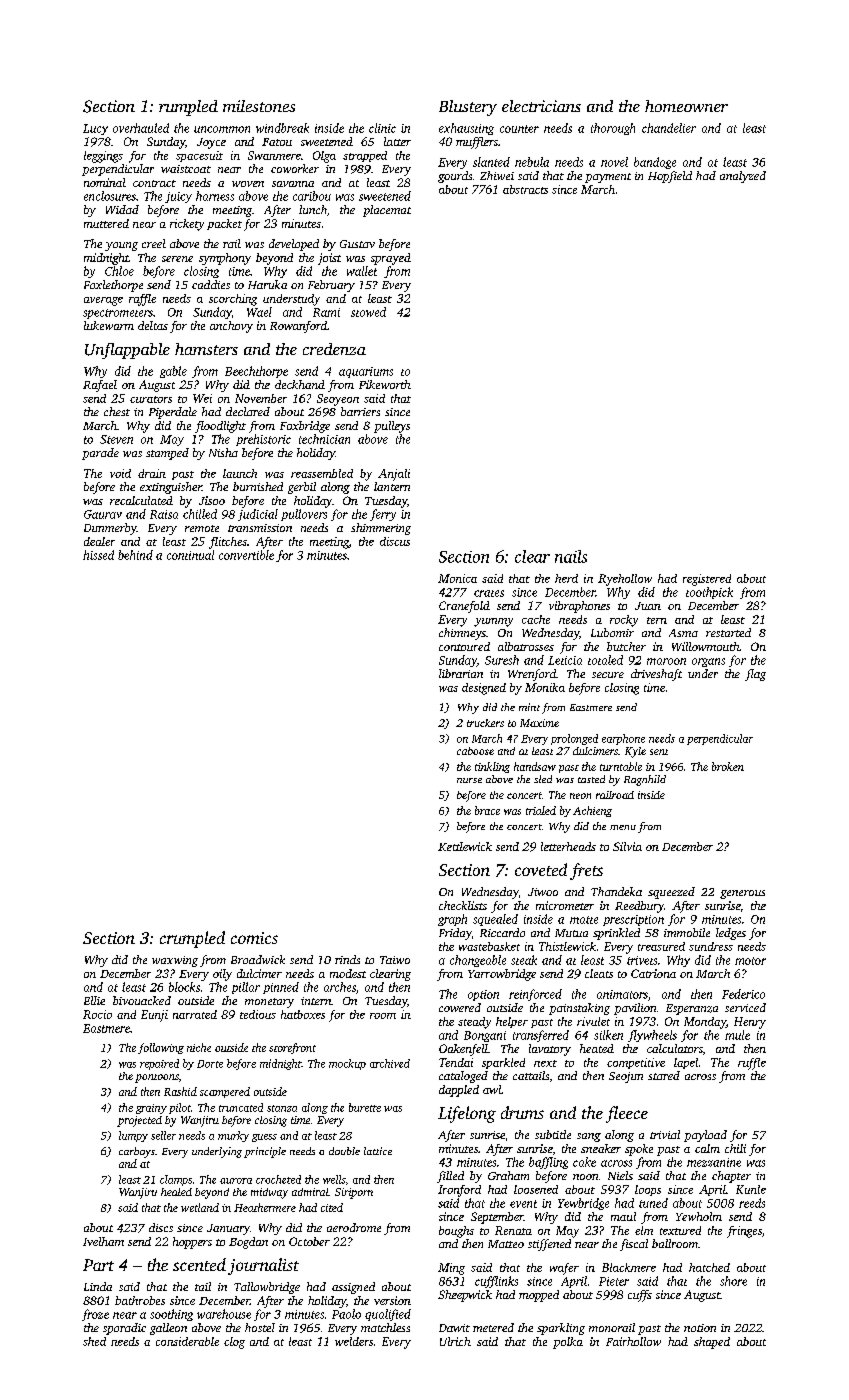  I want to click on continual, so click(190, 555).
